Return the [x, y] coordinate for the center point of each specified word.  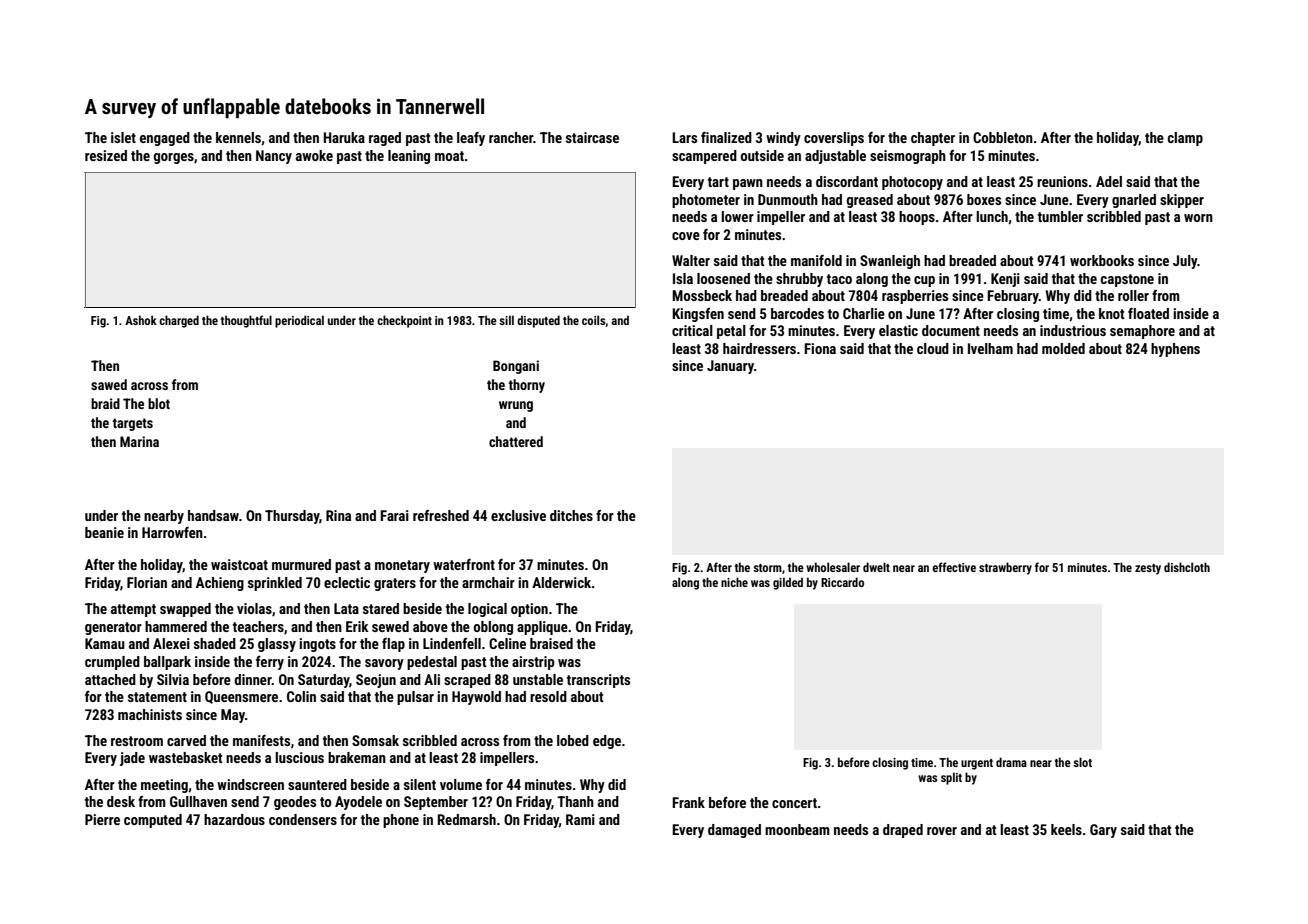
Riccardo [842, 582]
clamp [1185, 139]
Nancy [274, 157]
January [730, 367]
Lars [684, 137]
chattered [516, 441]
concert [794, 803]
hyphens [1175, 350]
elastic [898, 330]
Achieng [220, 584]
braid [105, 403]
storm [767, 568]
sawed [109, 384]
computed [153, 821]
